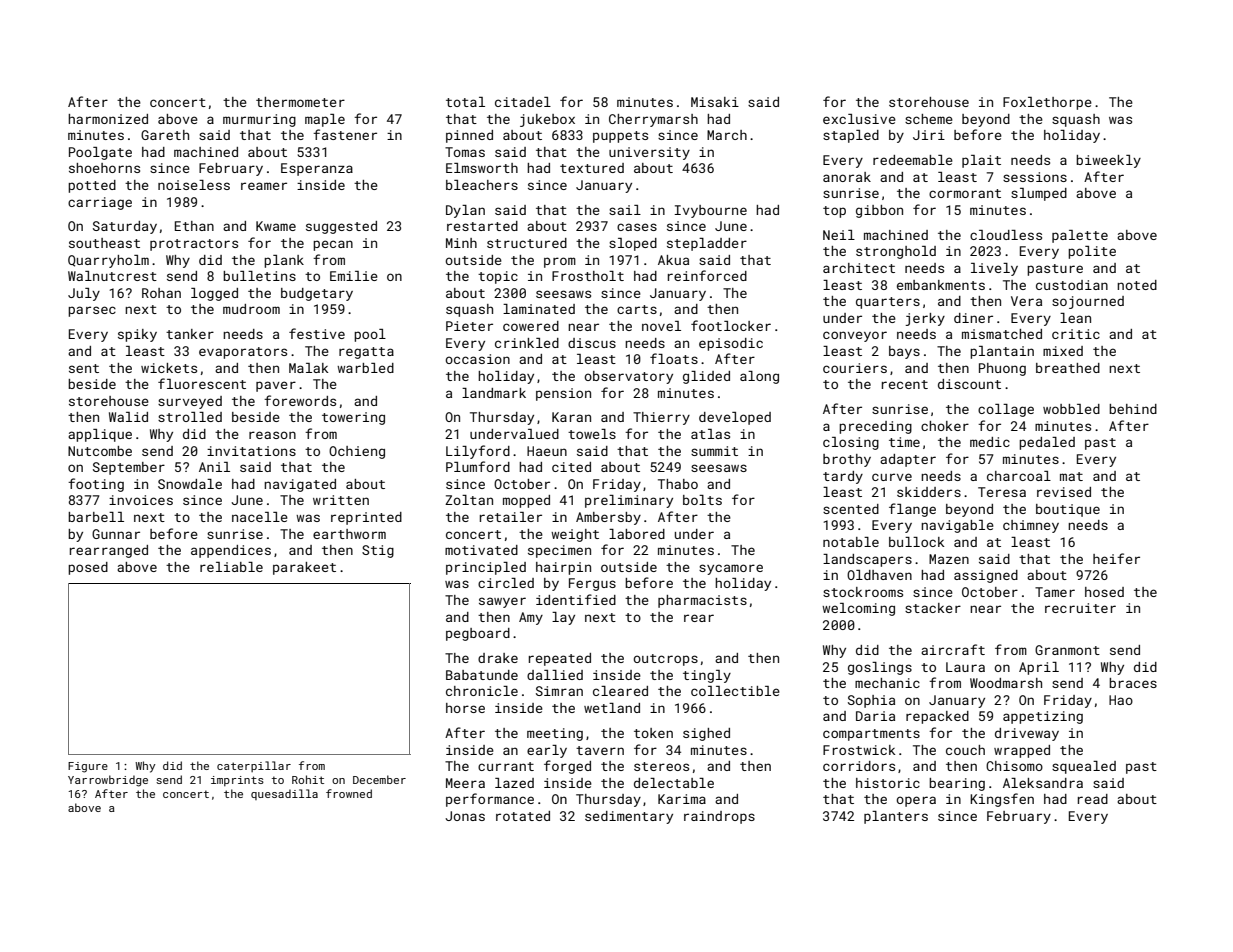 The width and height of the page is (1233, 952). Describe the element at coordinates (137, 335) in the page. I see `spiky` at that location.
